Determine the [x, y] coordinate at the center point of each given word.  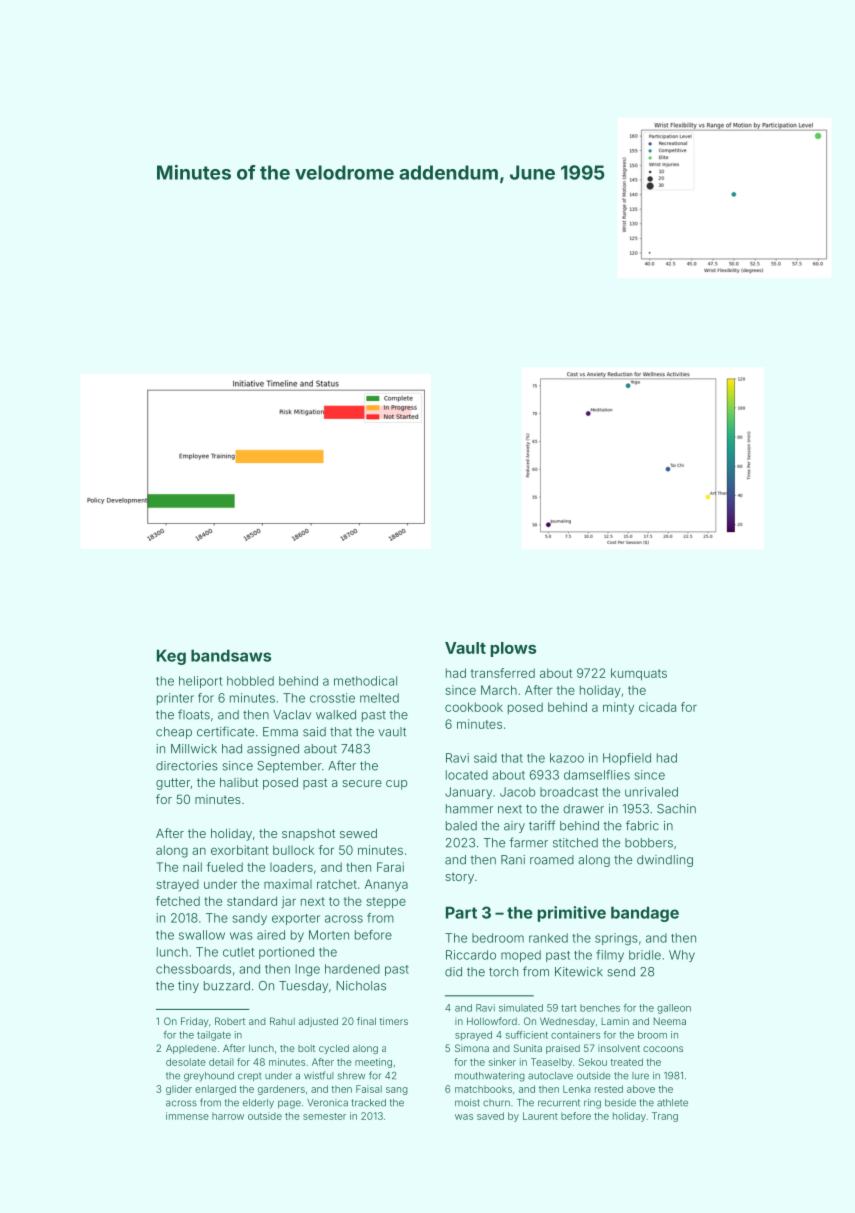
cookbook [474, 707]
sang [397, 1091]
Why [682, 956]
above [641, 1089]
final [366, 1021]
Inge [307, 970]
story [459, 878]
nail [192, 867]
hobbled [250, 681]
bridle [645, 955]
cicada [657, 707]
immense [187, 1116]
